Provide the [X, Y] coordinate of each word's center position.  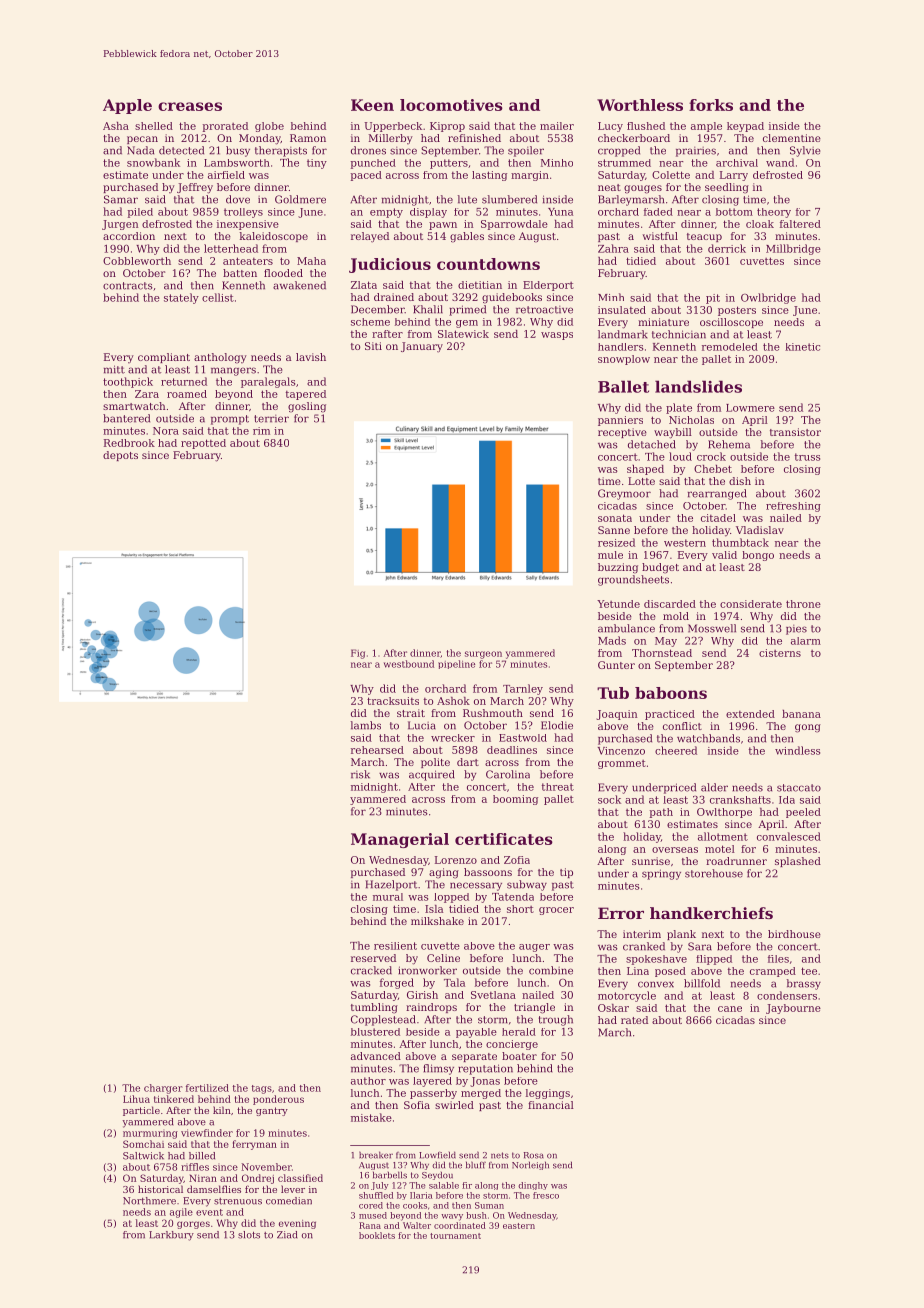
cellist [218, 297]
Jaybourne [793, 1009]
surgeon [483, 655]
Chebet [713, 469]
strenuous [238, 1201]
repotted [203, 444]
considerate [751, 604]
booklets [377, 1235]
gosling [307, 407]
